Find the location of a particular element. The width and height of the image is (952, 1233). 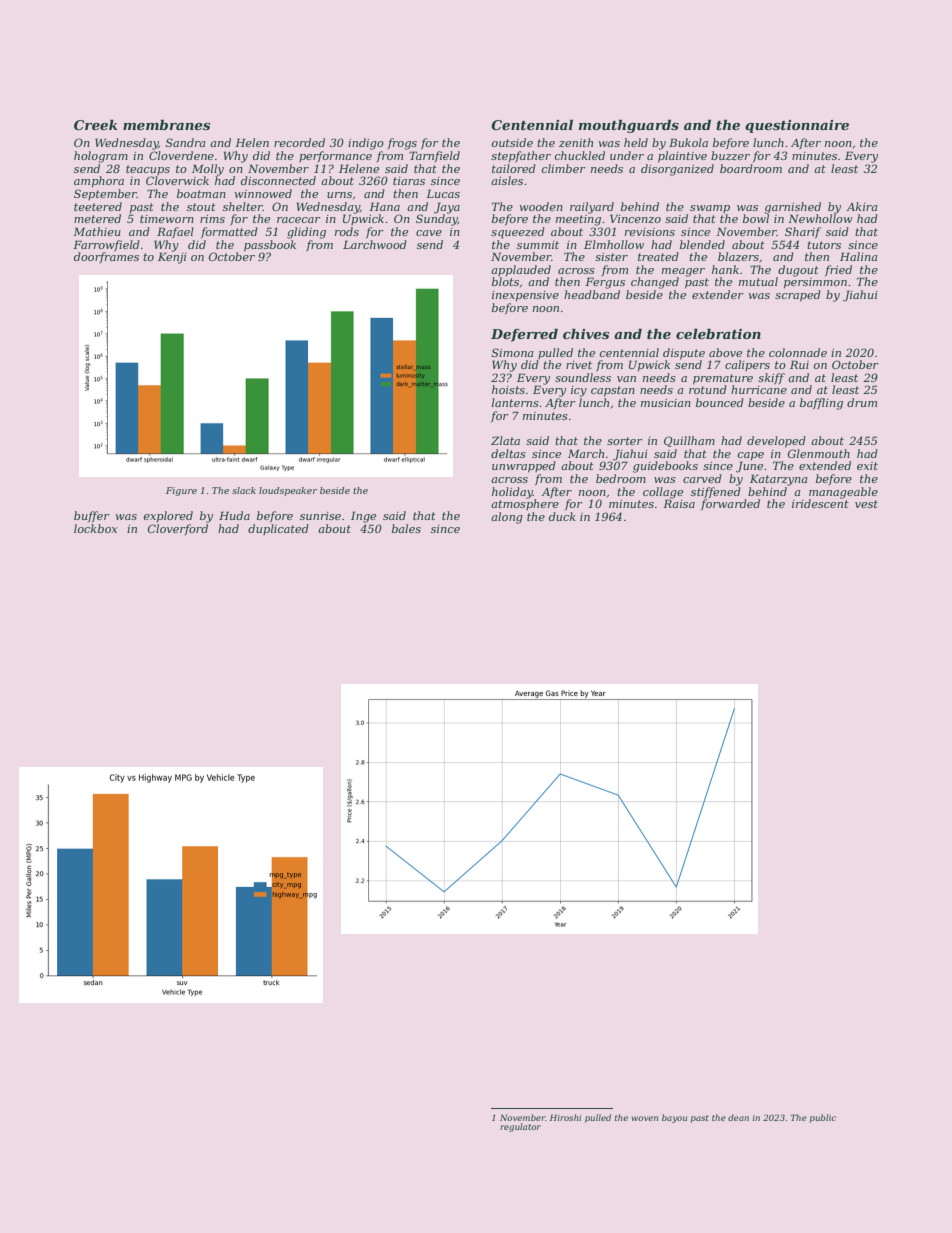

duck is located at coordinates (562, 516).
